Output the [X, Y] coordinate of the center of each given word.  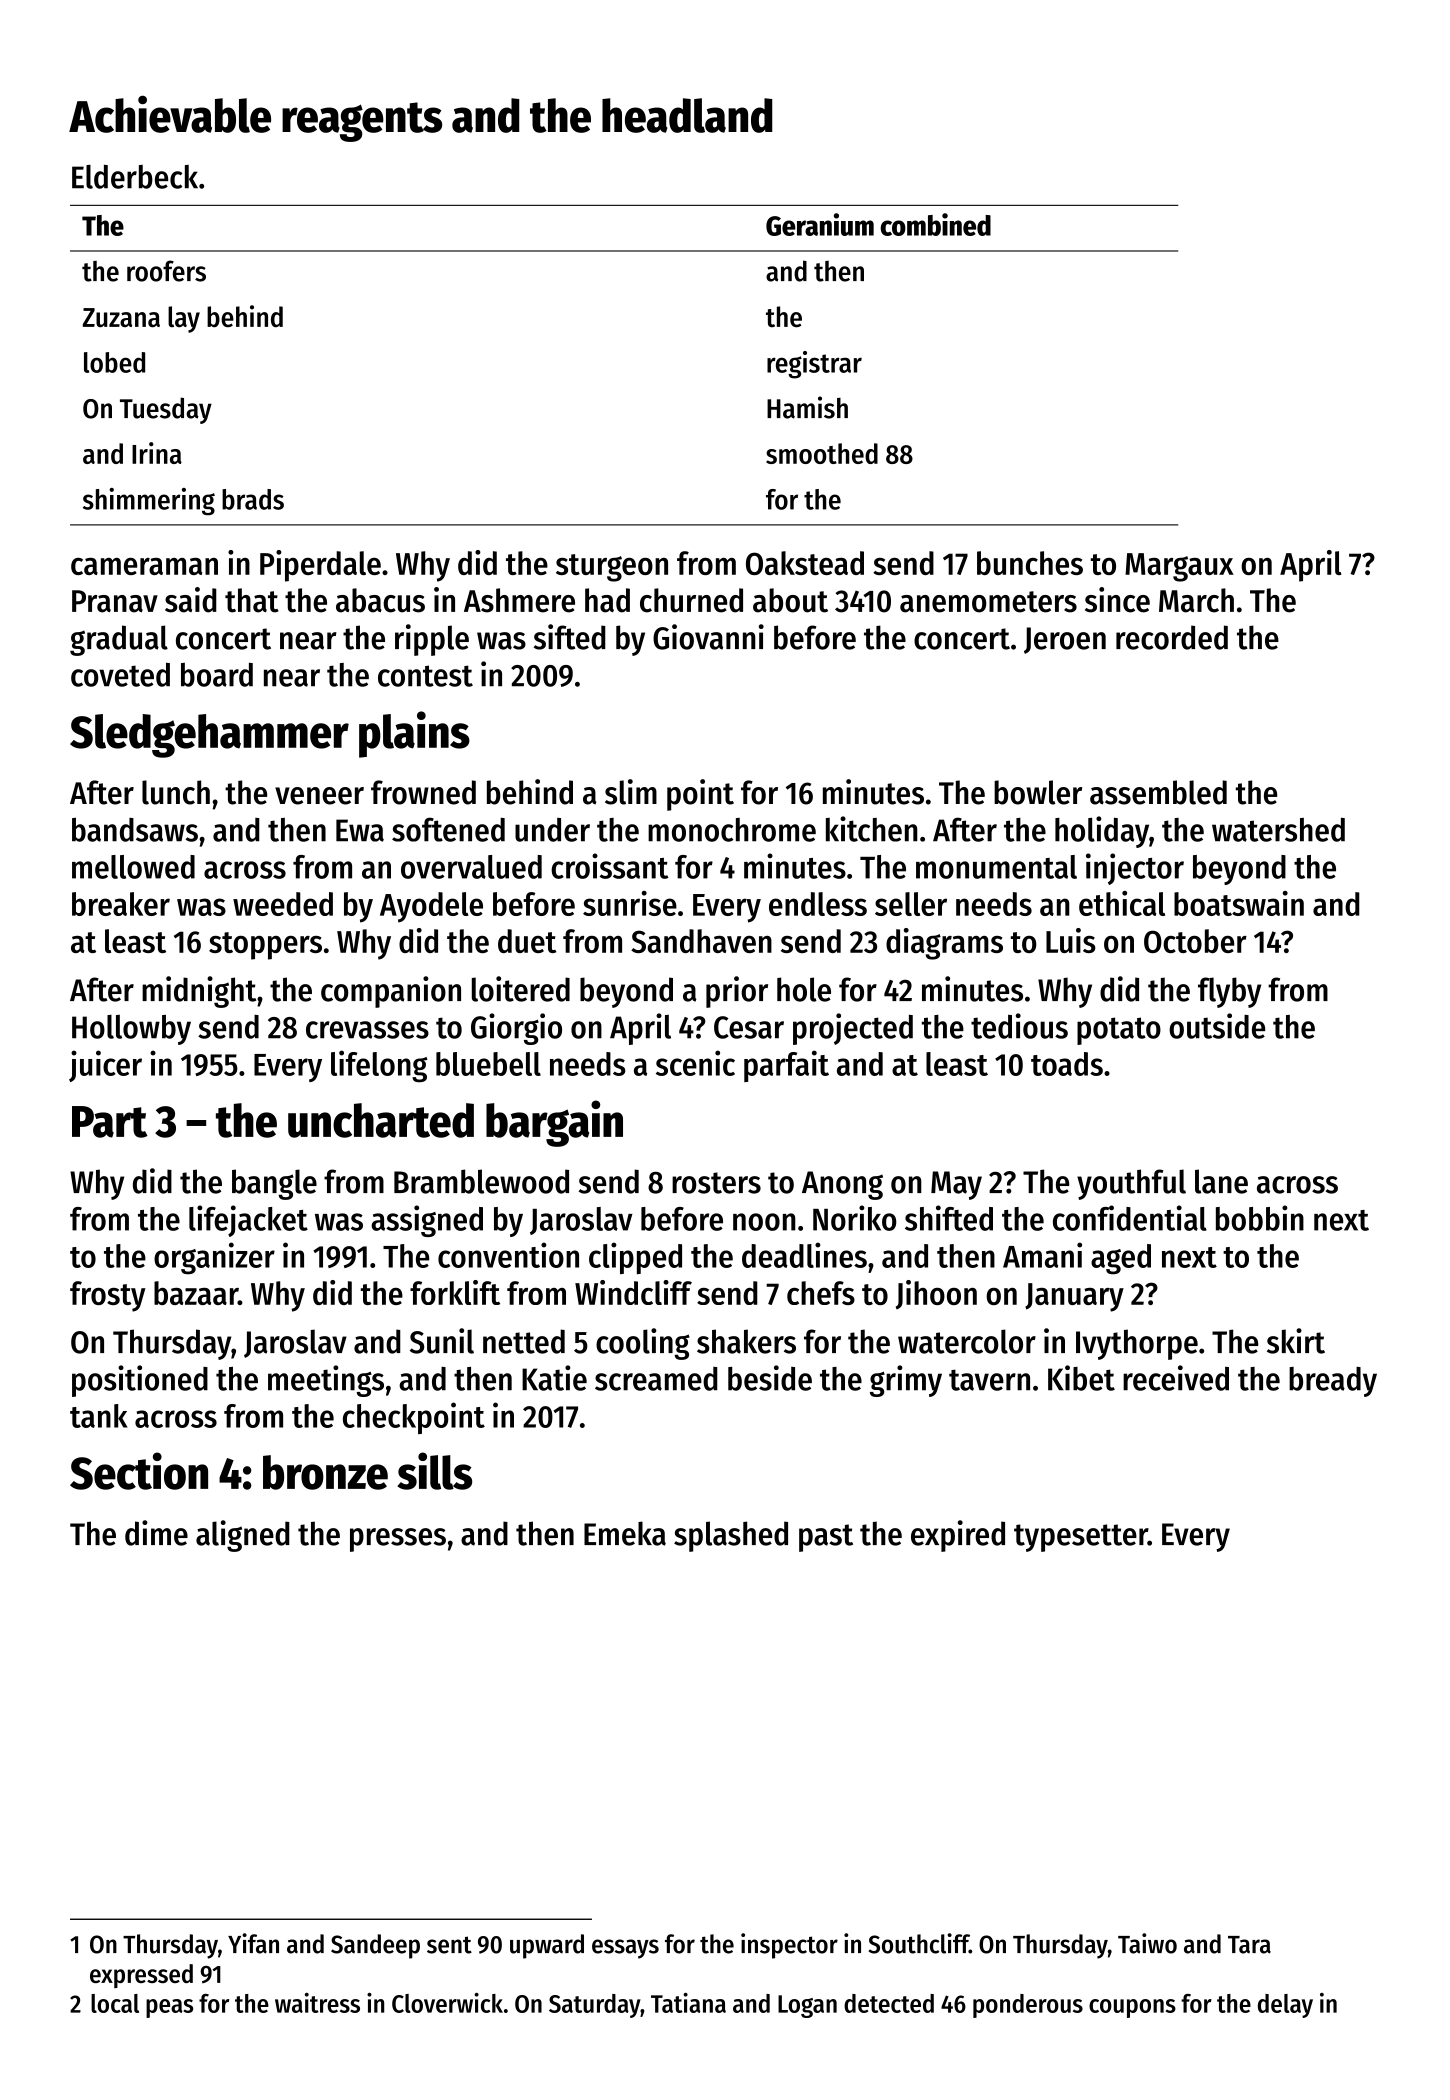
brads [253, 499]
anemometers [988, 602]
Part [110, 1122]
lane [1221, 1181]
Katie [554, 1378]
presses [398, 1540]
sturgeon [612, 568]
